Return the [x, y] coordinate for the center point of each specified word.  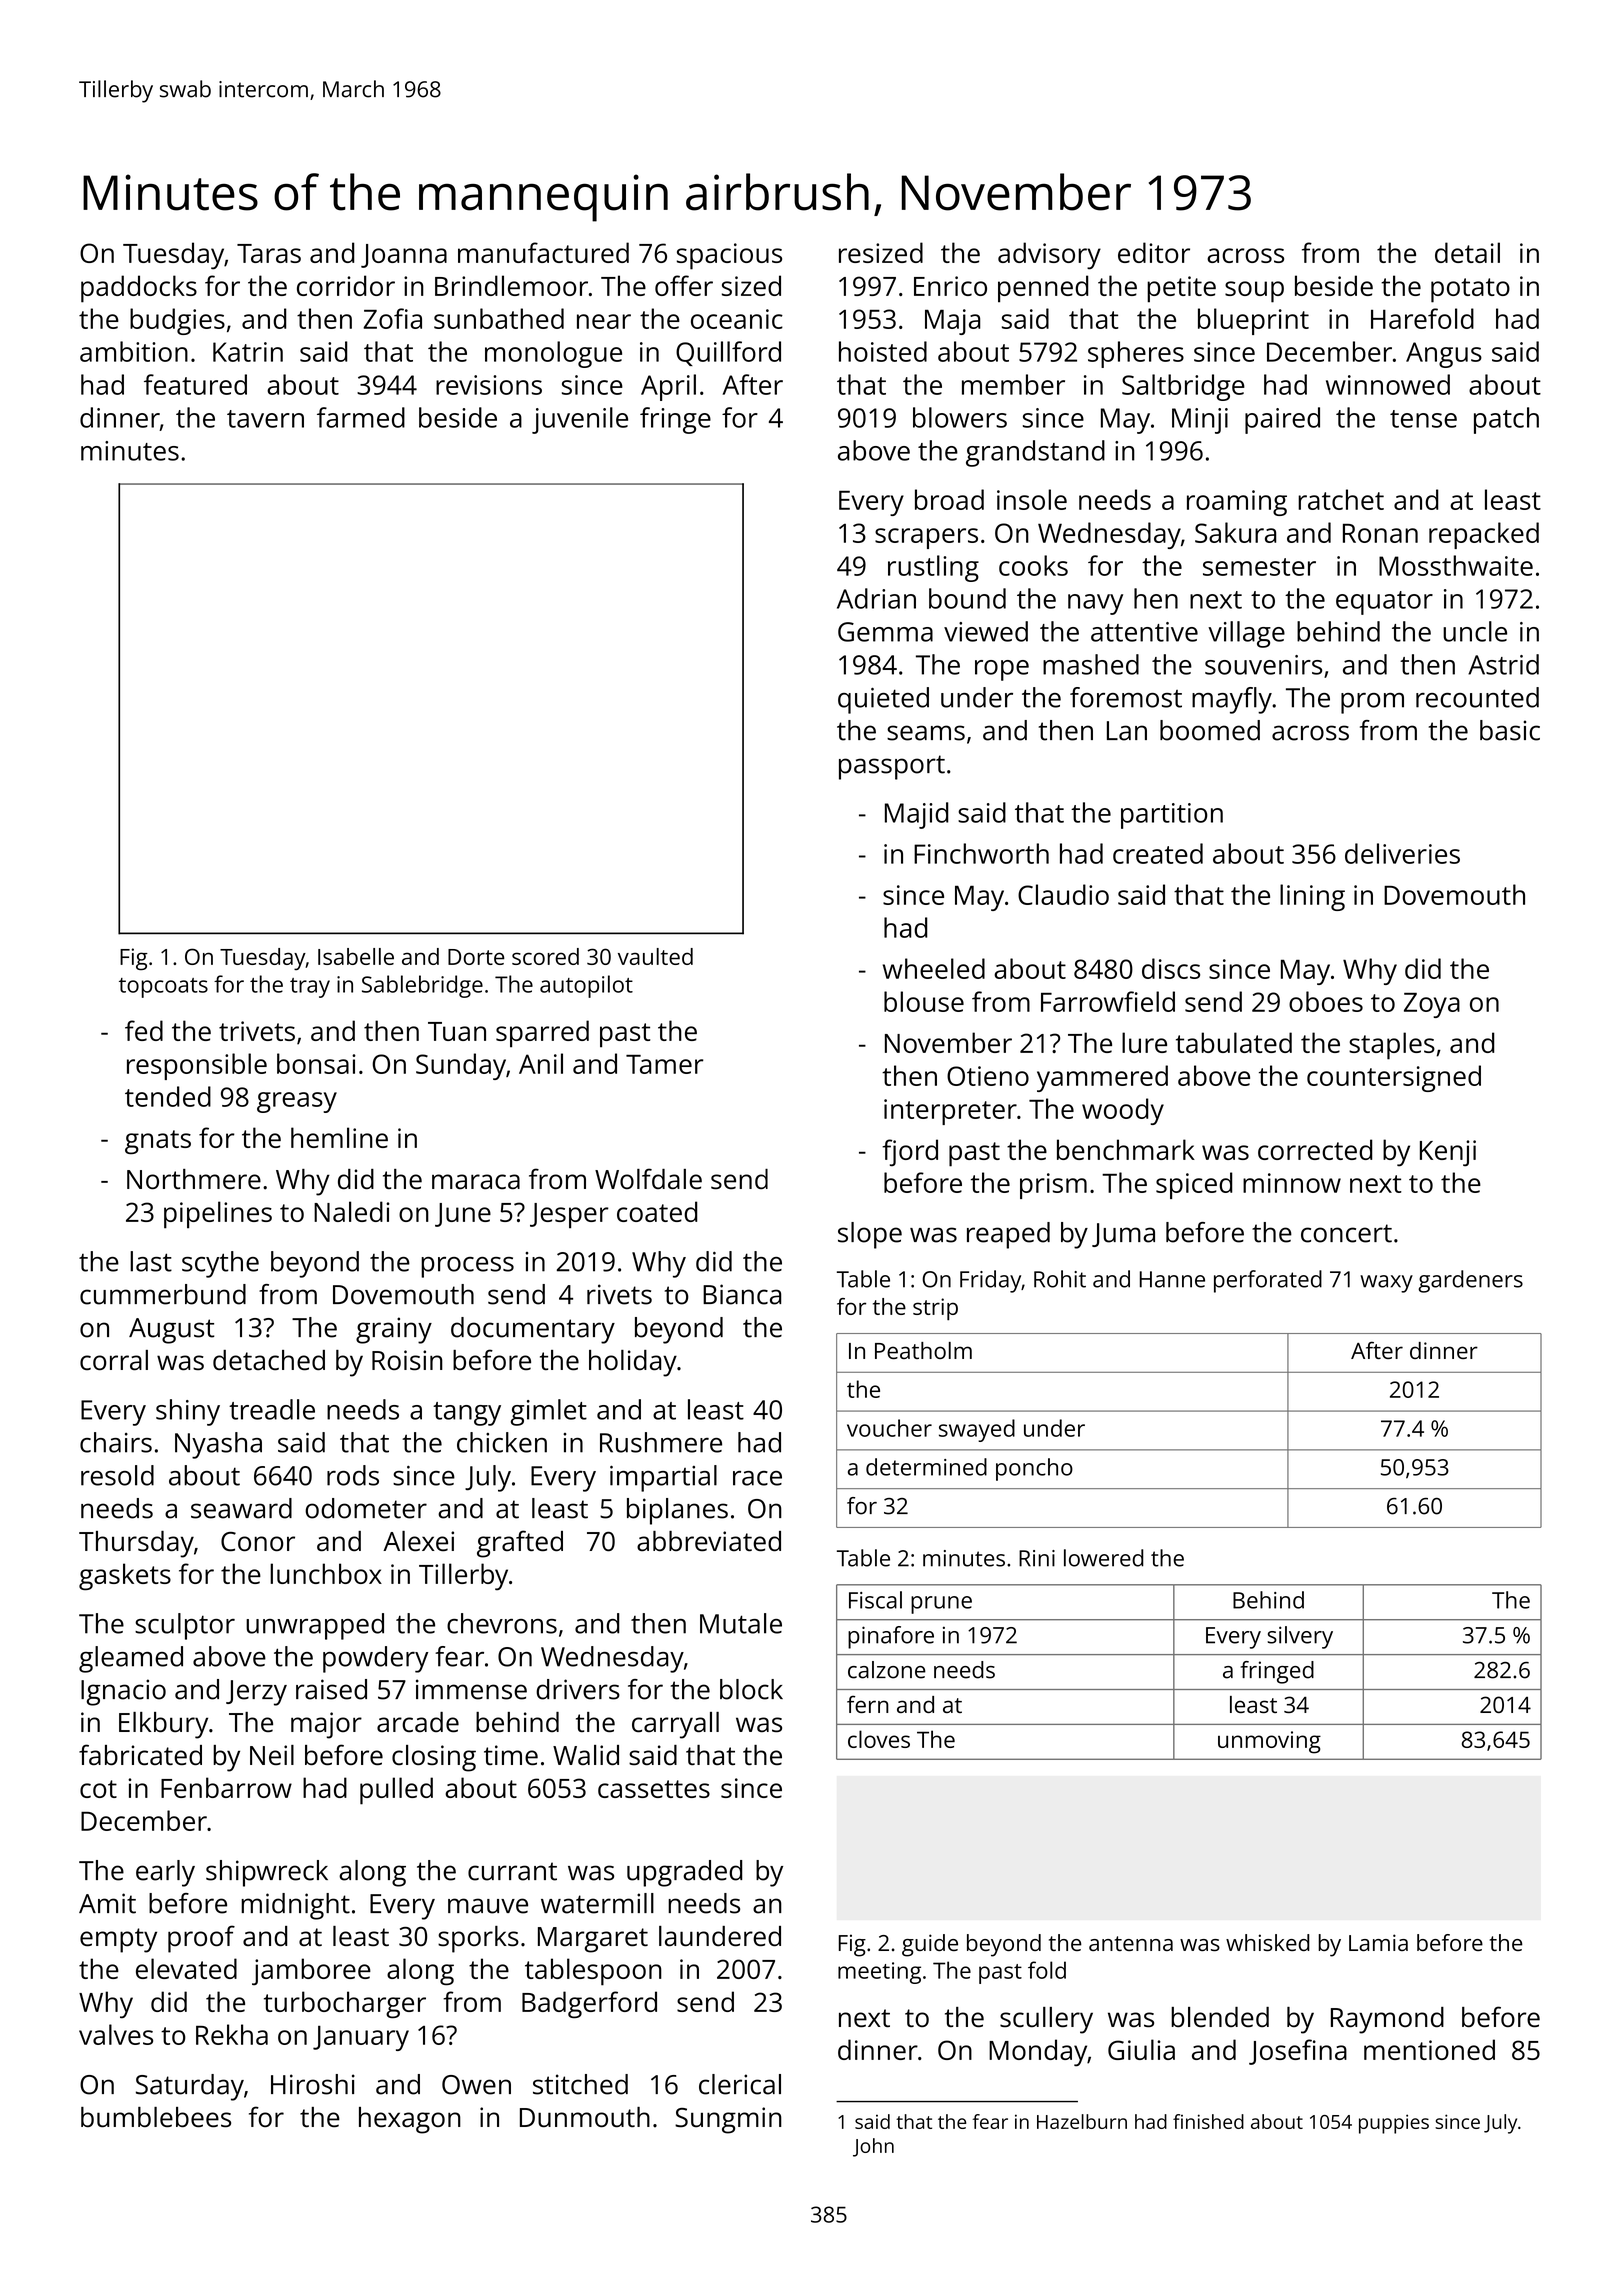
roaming [1237, 503]
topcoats [163, 988]
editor [1154, 252]
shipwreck [267, 1873]
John [873, 2147]
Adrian [876, 598]
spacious [729, 256]
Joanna [404, 256]
